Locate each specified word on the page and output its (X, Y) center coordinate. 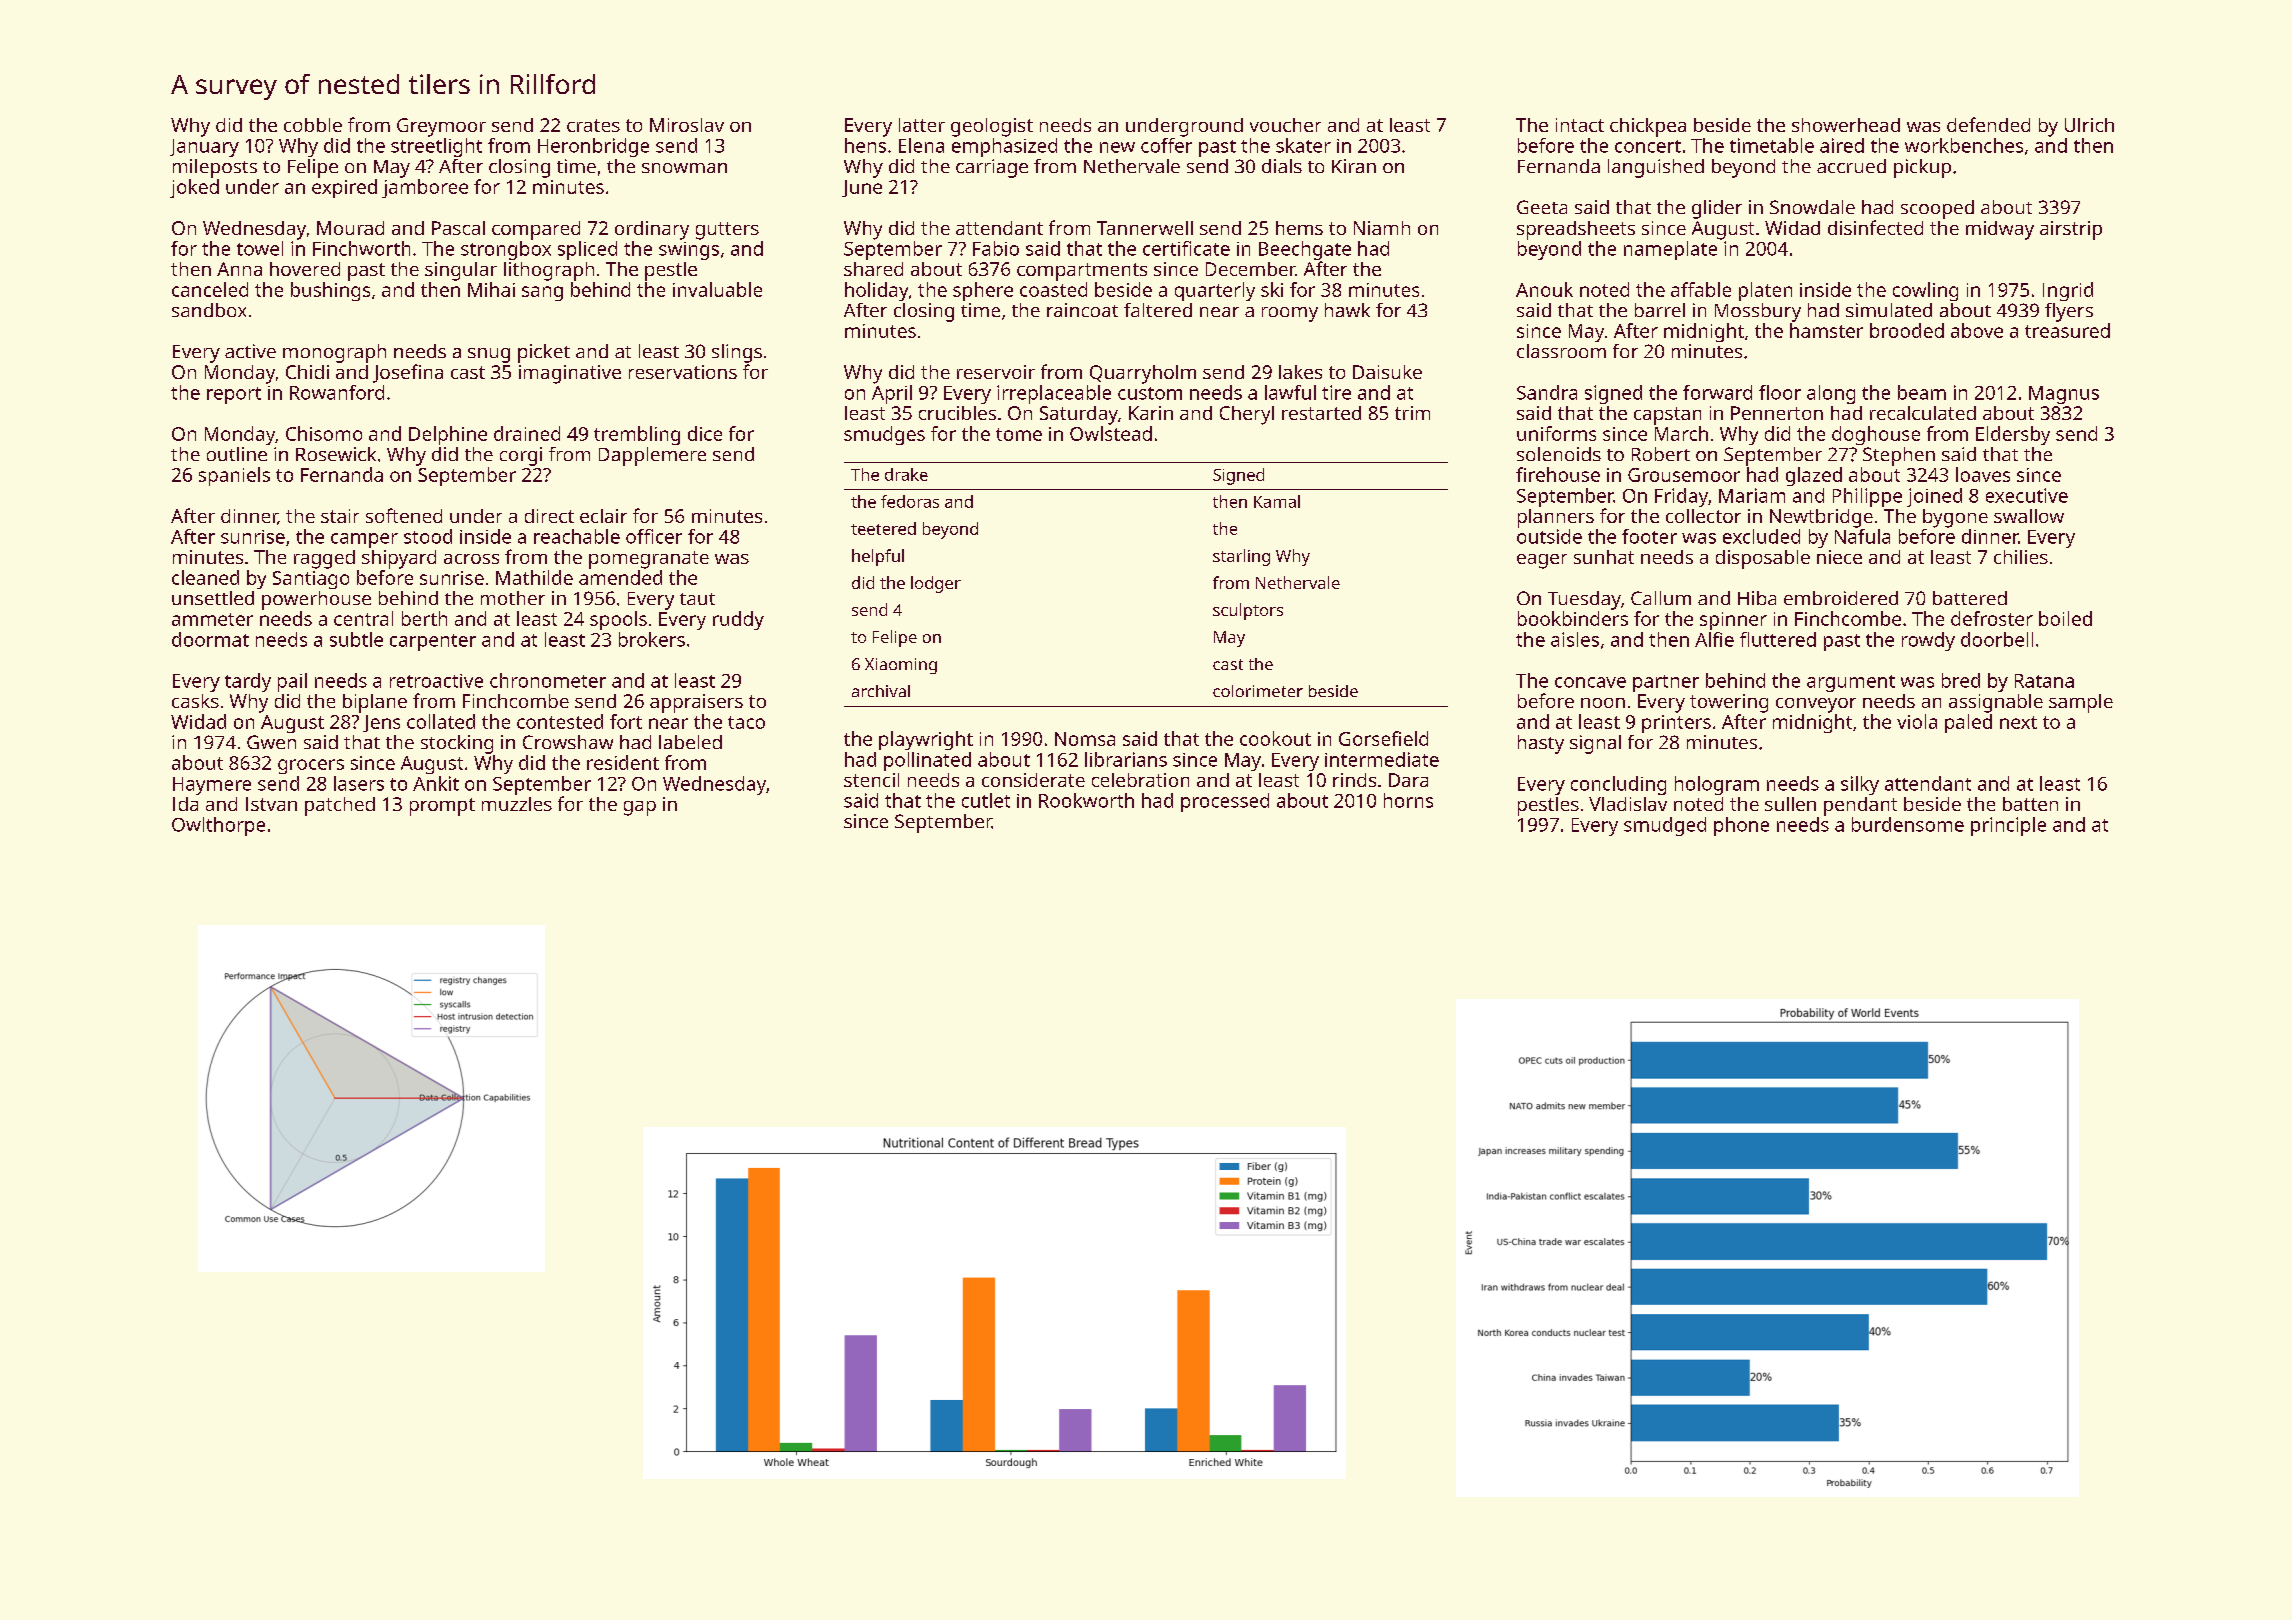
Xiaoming (901, 666)
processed (1225, 802)
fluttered (1778, 639)
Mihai (491, 289)
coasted (1053, 289)
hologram (1717, 785)
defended (1988, 124)
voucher (1285, 125)
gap (640, 808)
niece (1839, 557)
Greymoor (441, 127)
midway (2000, 230)
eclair (603, 516)
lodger (936, 584)
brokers (652, 639)
